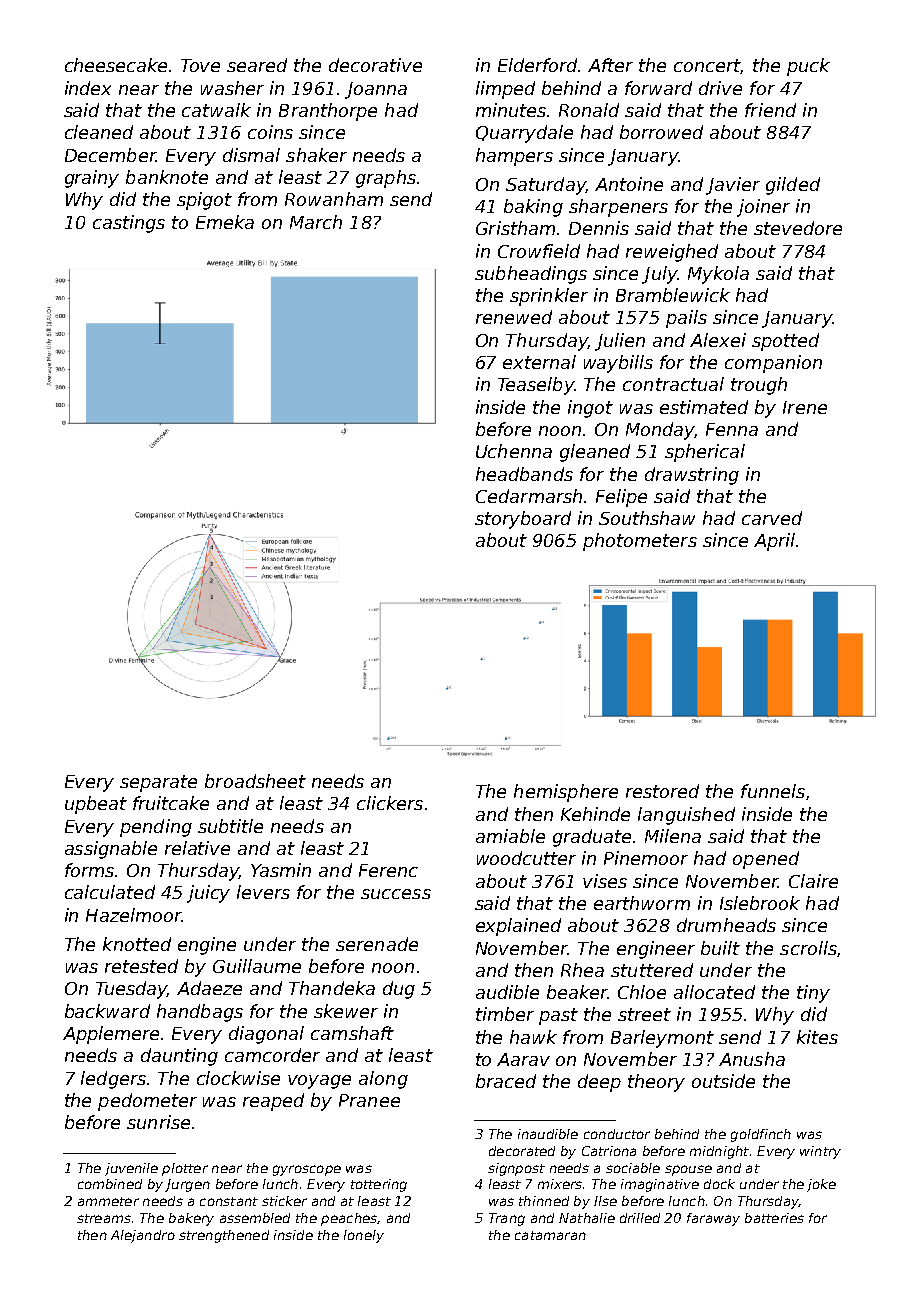 This screenshot has width=908, height=1316. What do you see at coordinates (191, 1219) in the screenshot?
I see `bakery` at bounding box center [191, 1219].
